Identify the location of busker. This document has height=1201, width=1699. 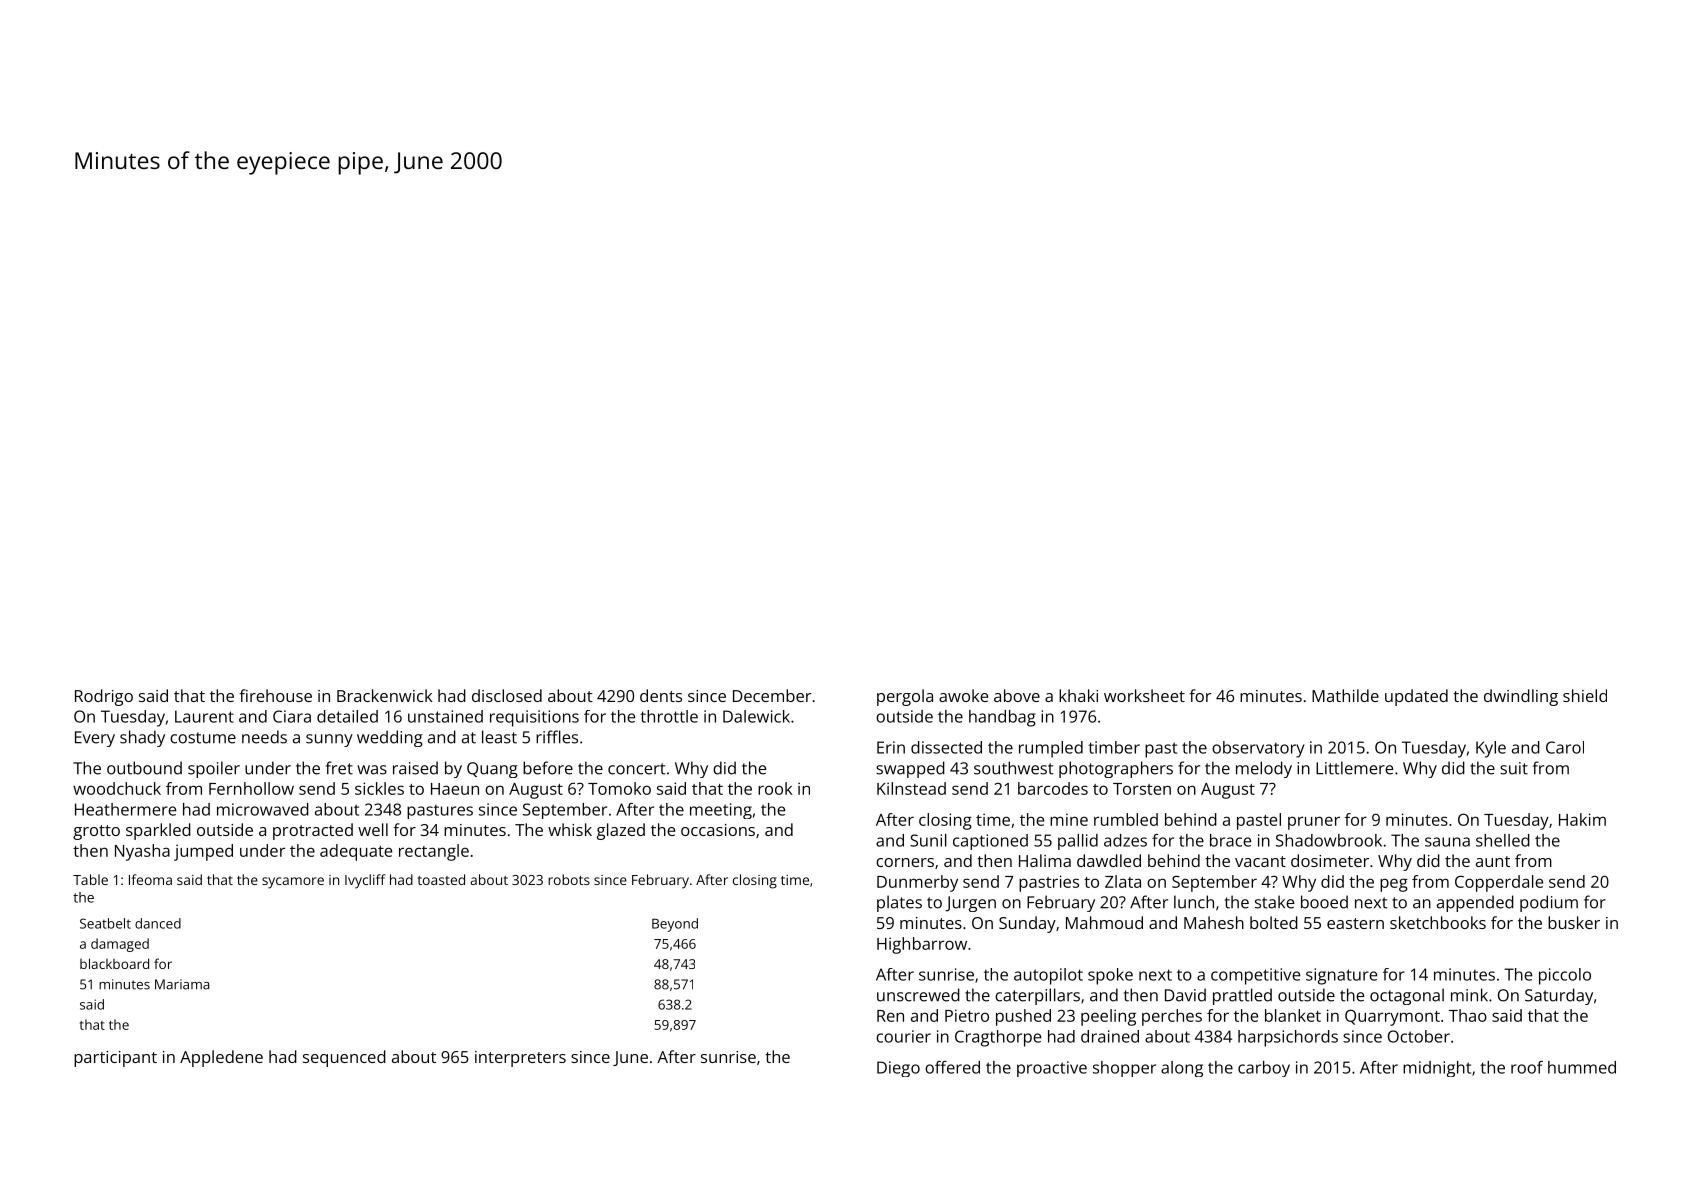
(1574, 922).
